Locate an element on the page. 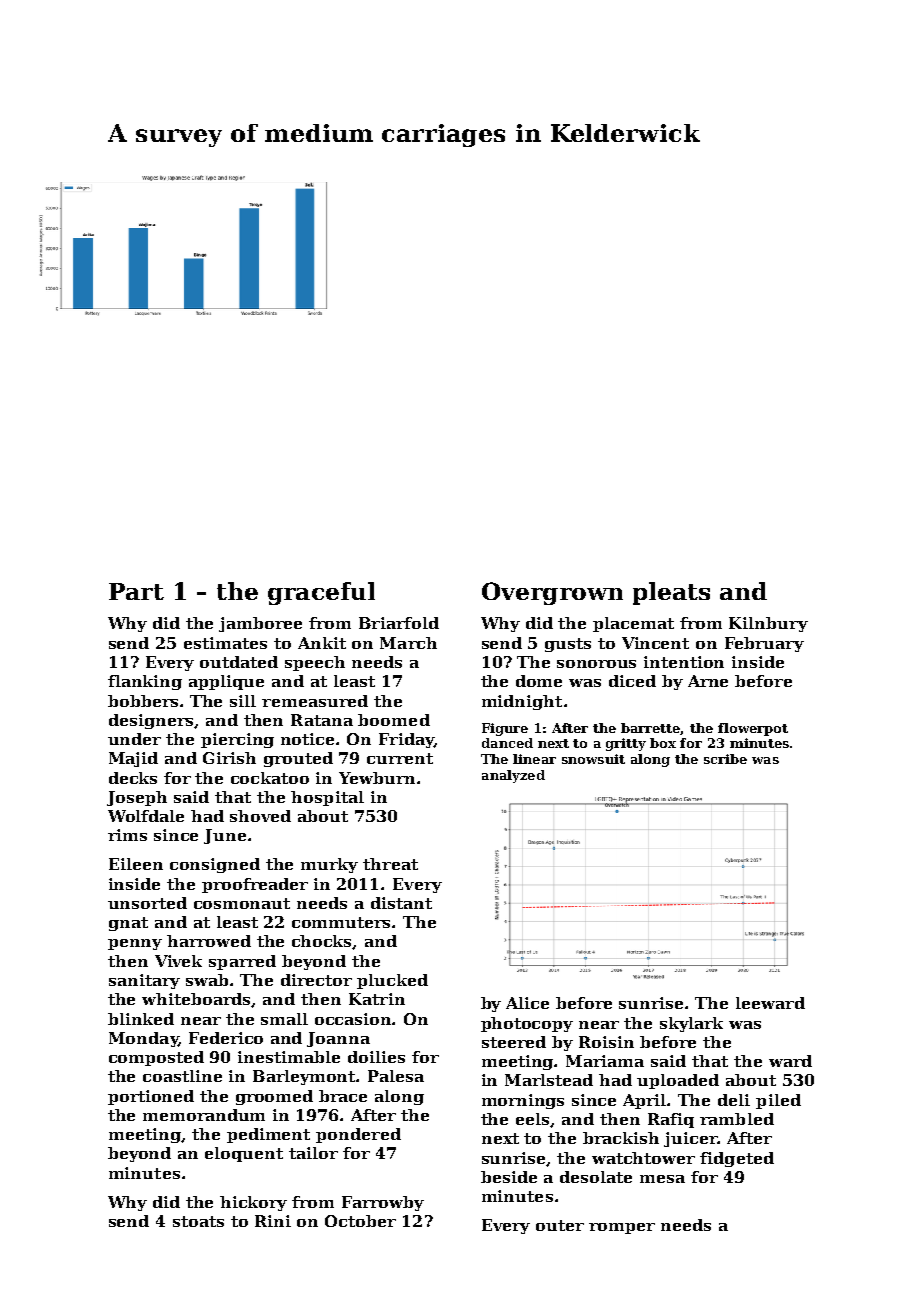 The height and width of the image is (1308, 924). scribe is located at coordinates (725, 759).
